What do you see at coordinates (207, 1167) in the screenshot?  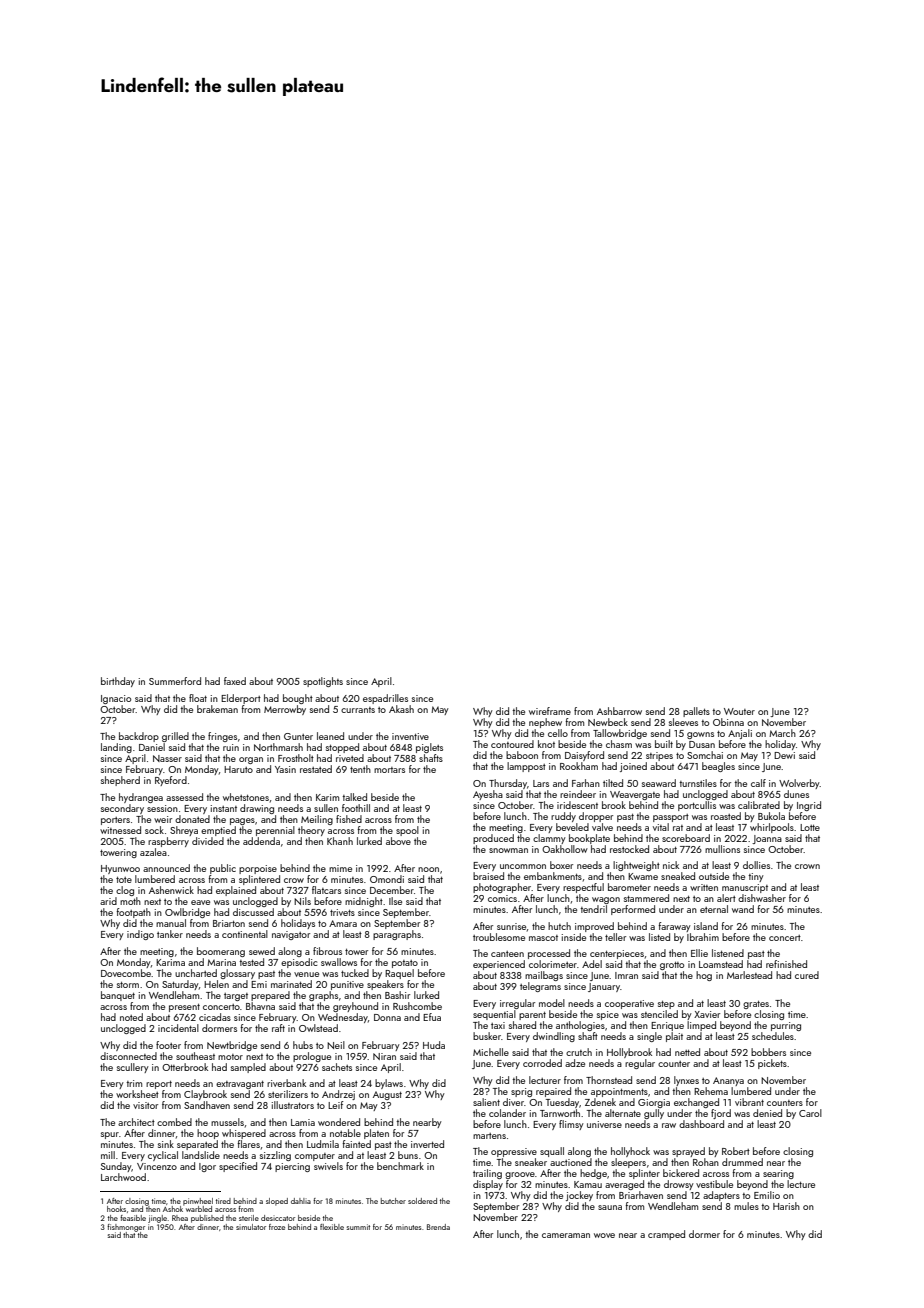 I see `Igor` at bounding box center [207, 1167].
